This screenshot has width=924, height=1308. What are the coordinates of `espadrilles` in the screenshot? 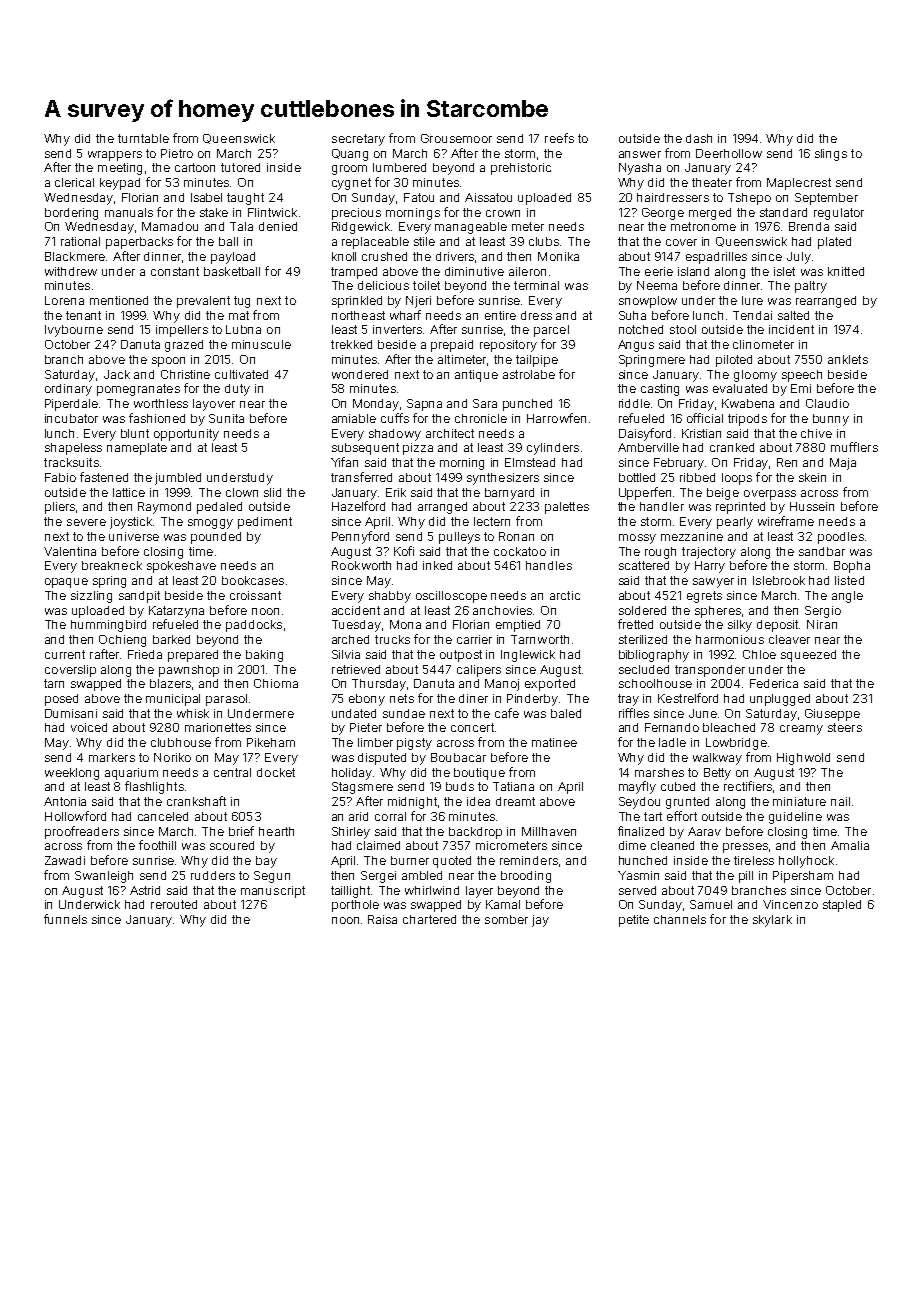 It's located at (716, 258).
